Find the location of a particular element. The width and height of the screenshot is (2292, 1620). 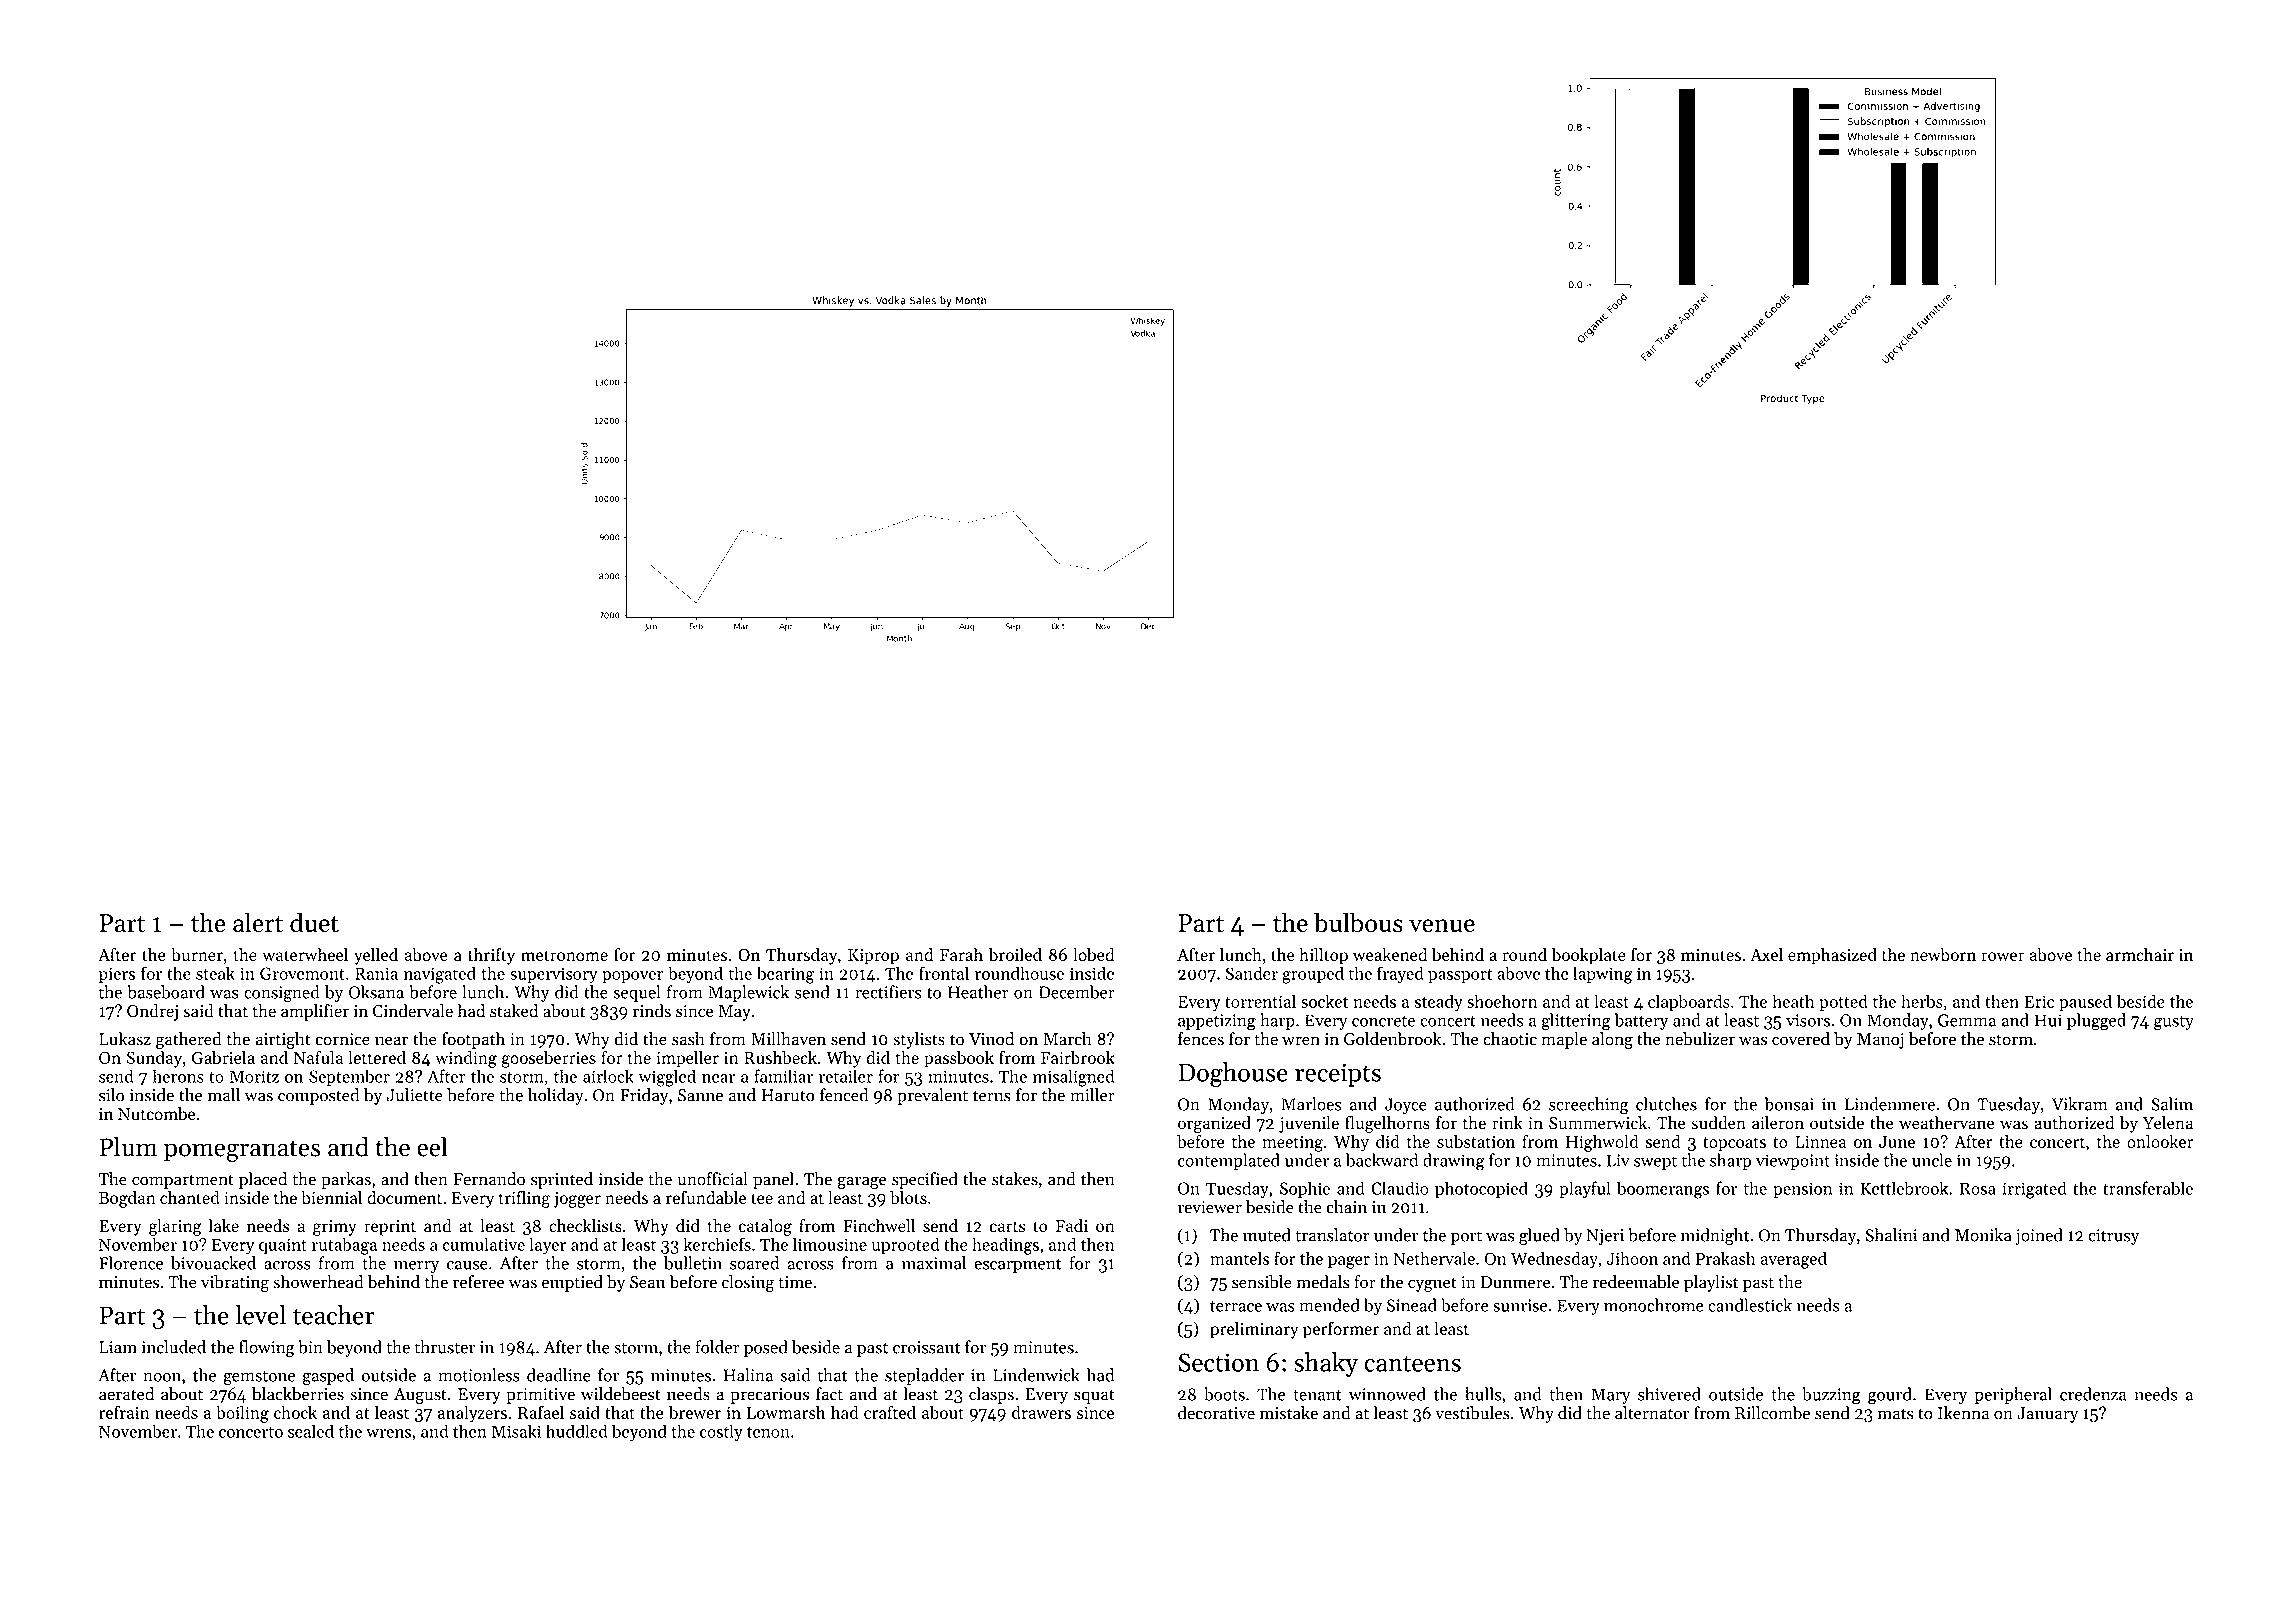

Section is located at coordinates (1218, 1362).
